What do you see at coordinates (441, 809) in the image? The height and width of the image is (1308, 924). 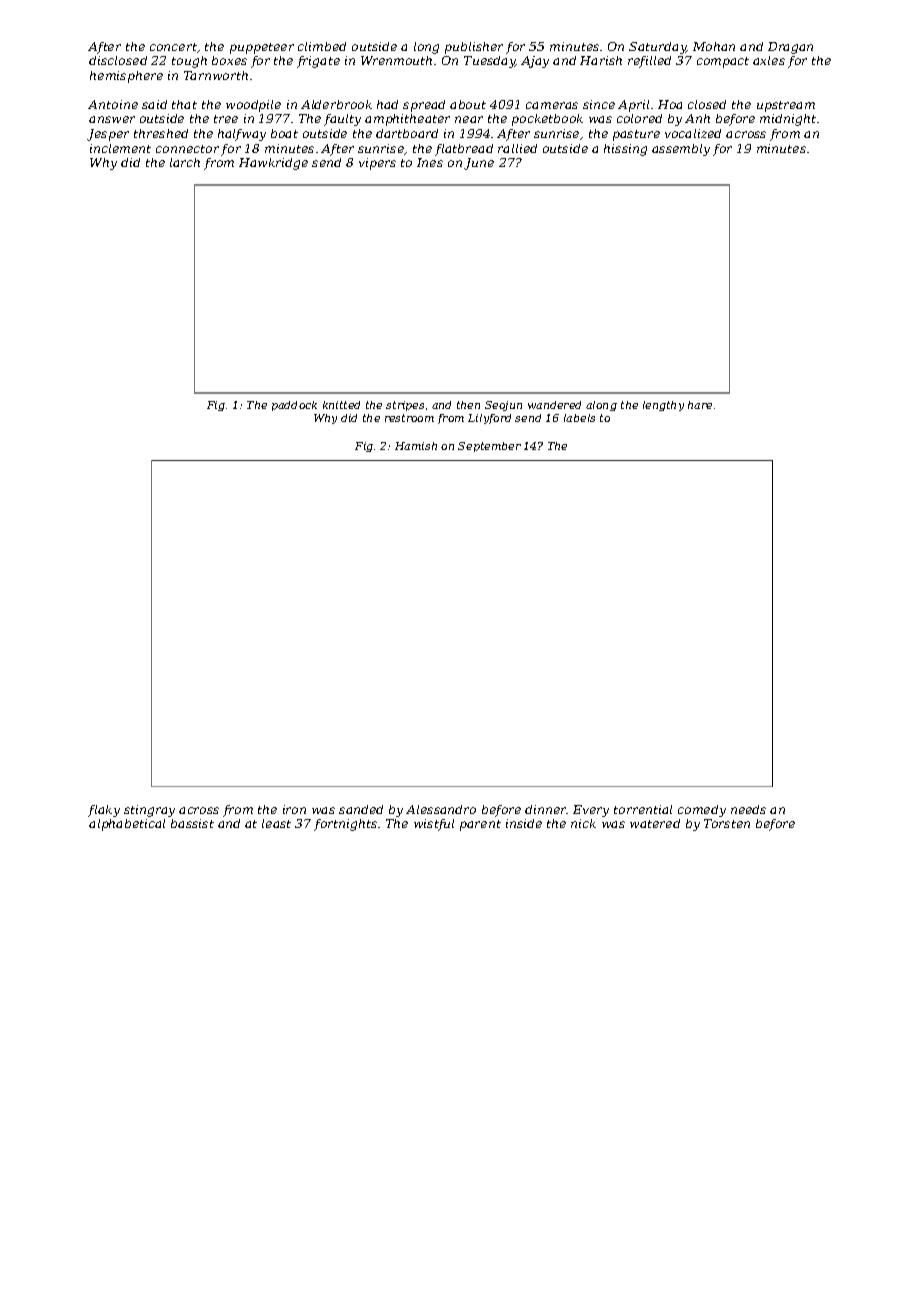 I see `Alessandro` at bounding box center [441, 809].
